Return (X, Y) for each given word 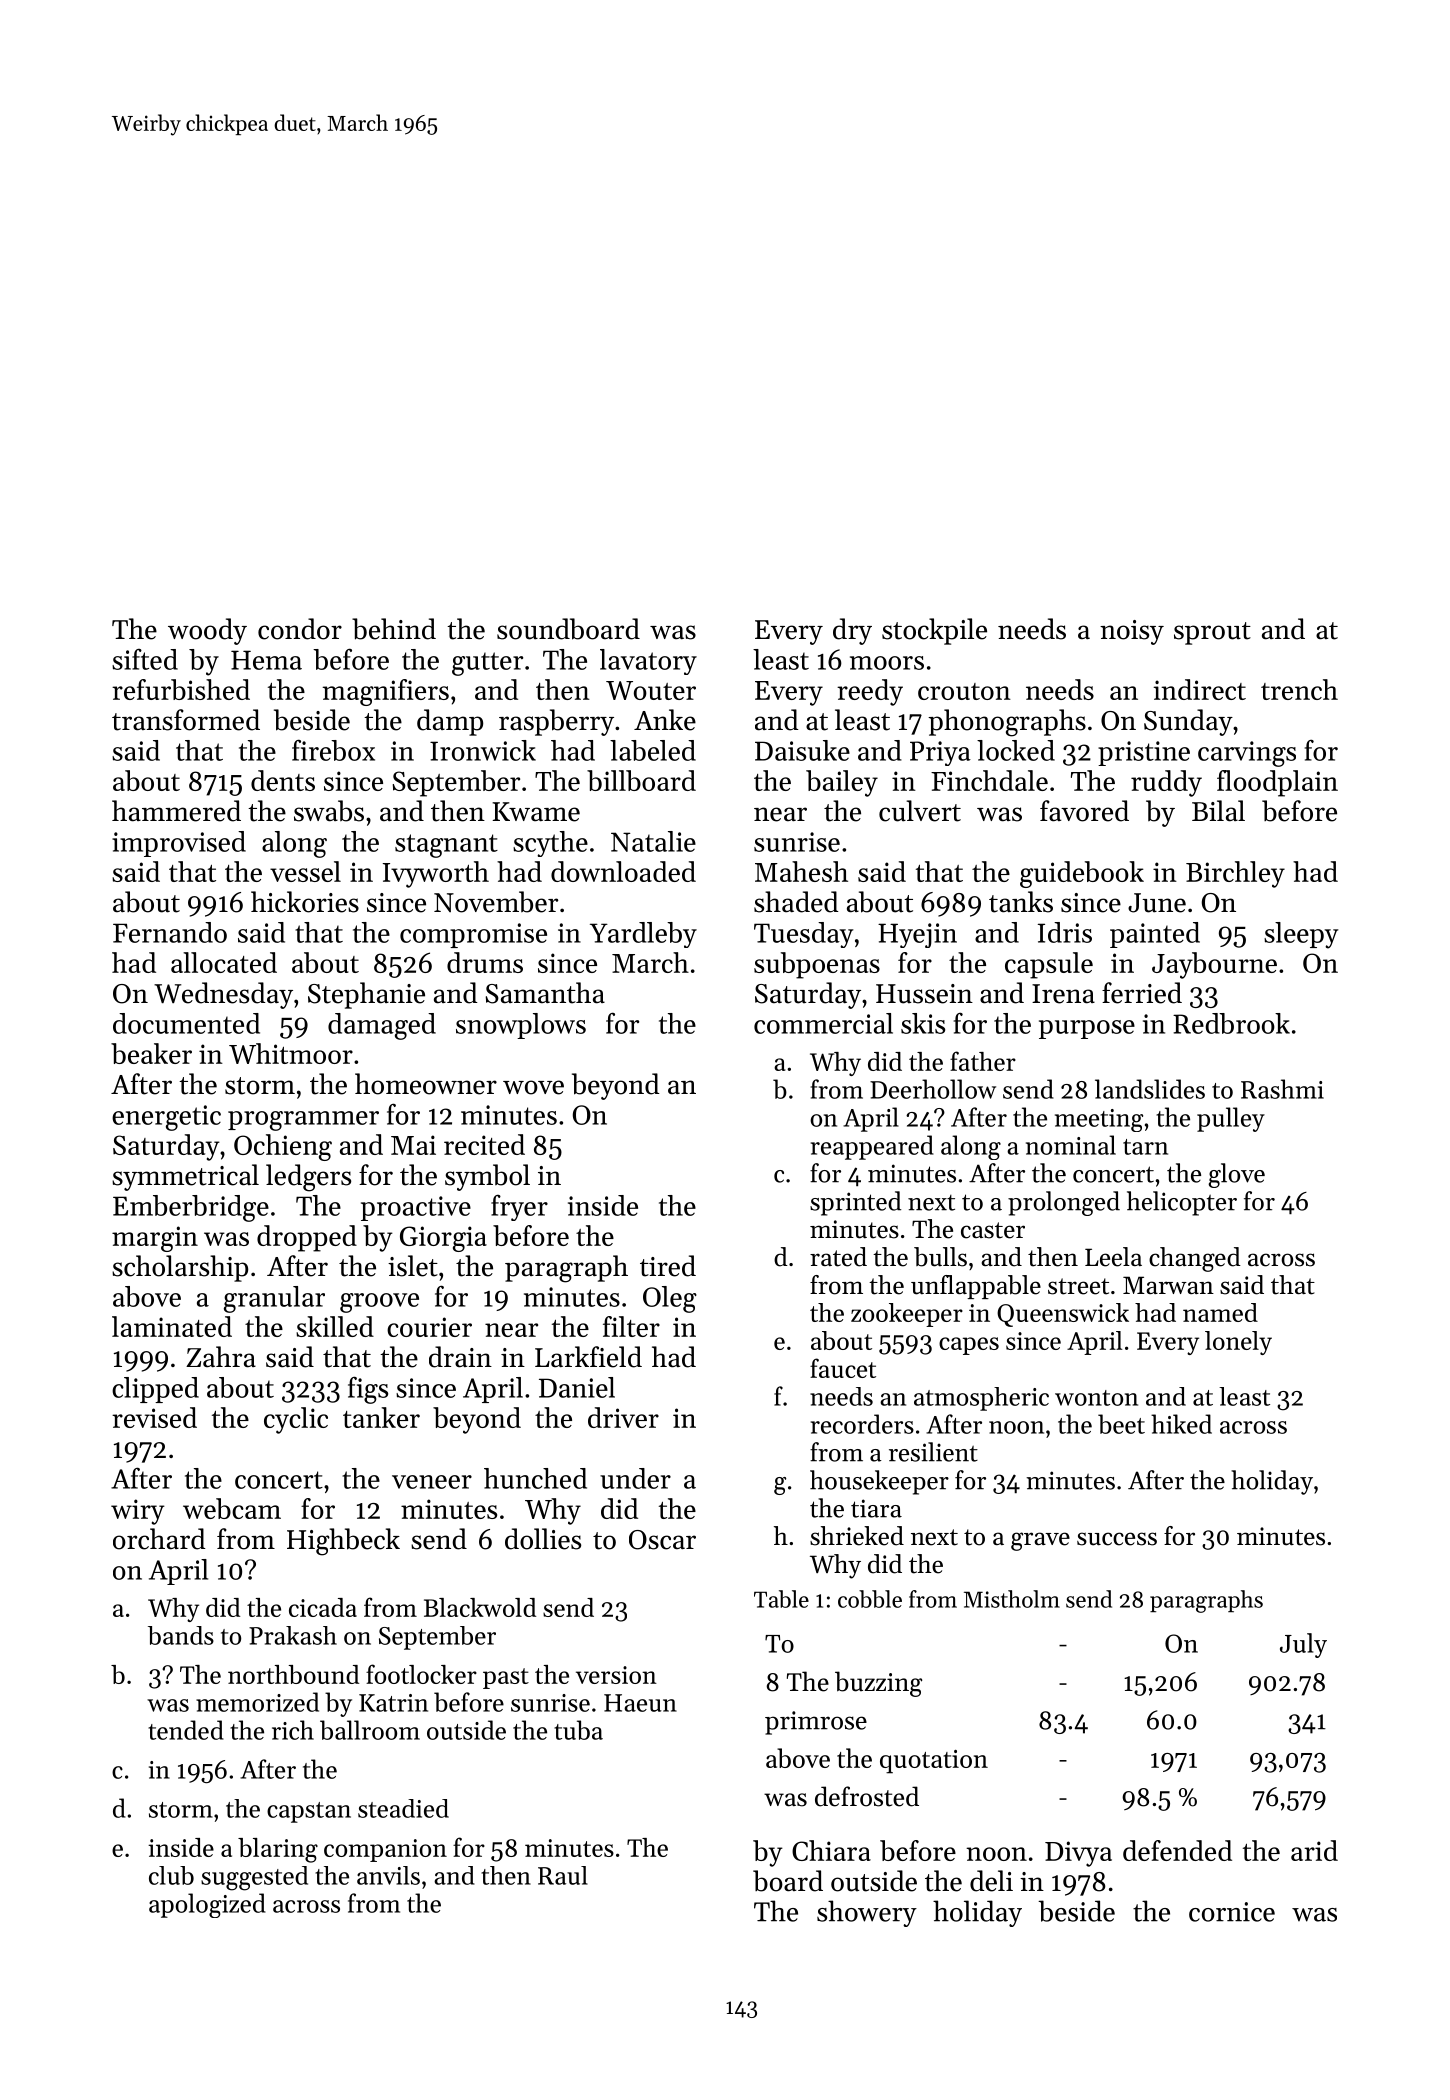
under (635, 1478)
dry (852, 631)
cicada (323, 1607)
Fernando (170, 932)
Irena (1063, 994)
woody (207, 631)
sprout (1212, 633)
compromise (473, 935)
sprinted (855, 1203)
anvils (388, 1875)
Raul (563, 1875)
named (1220, 1312)
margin (155, 1239)
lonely (1238, 1343)
